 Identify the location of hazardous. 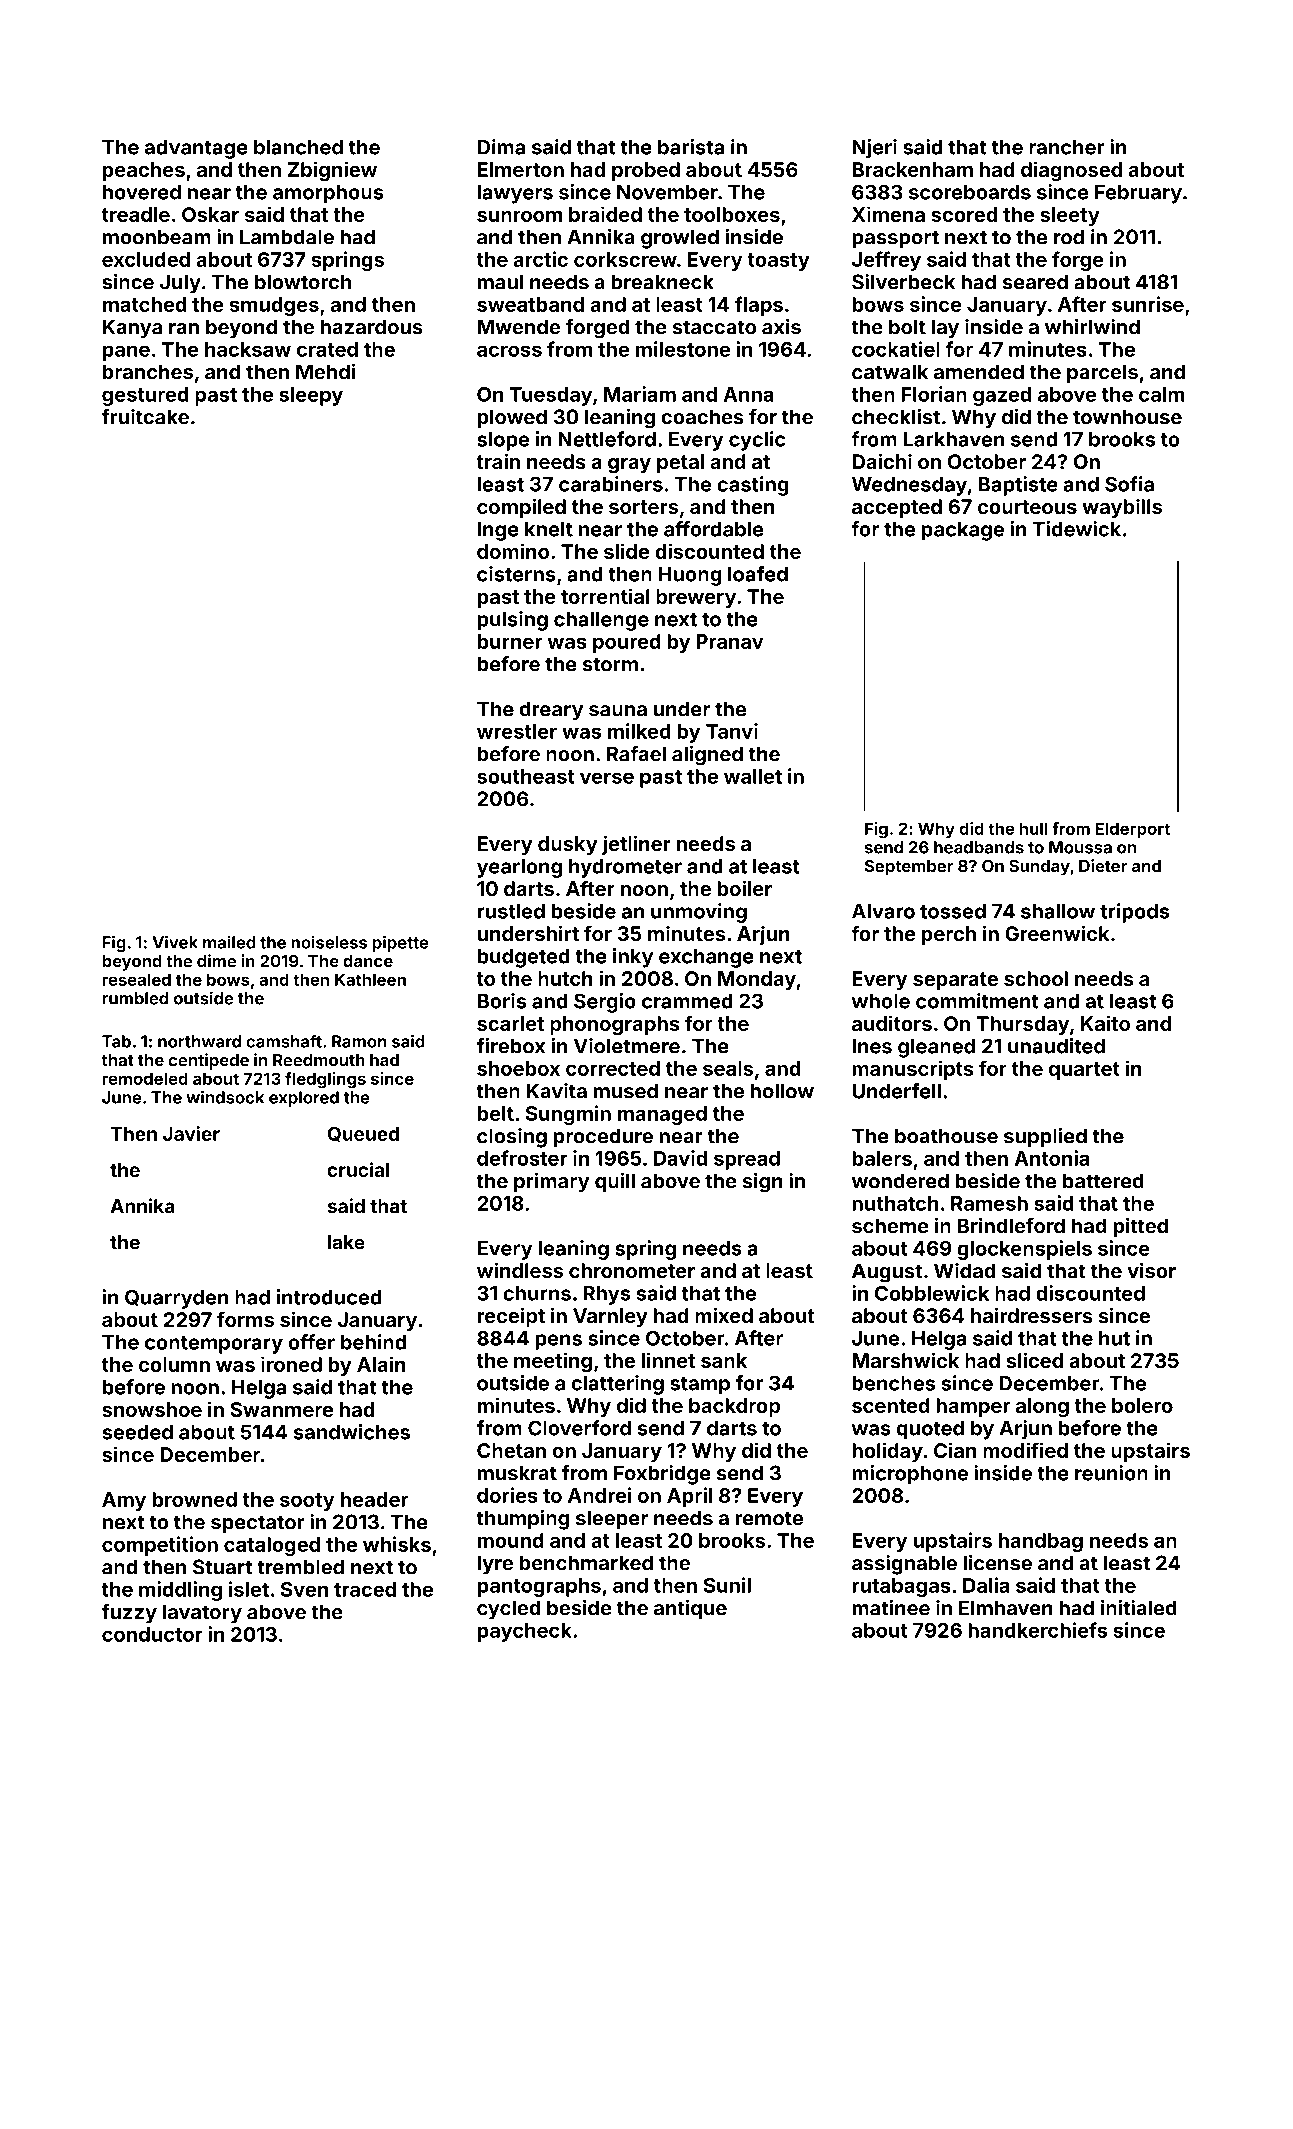
(372, 327).
